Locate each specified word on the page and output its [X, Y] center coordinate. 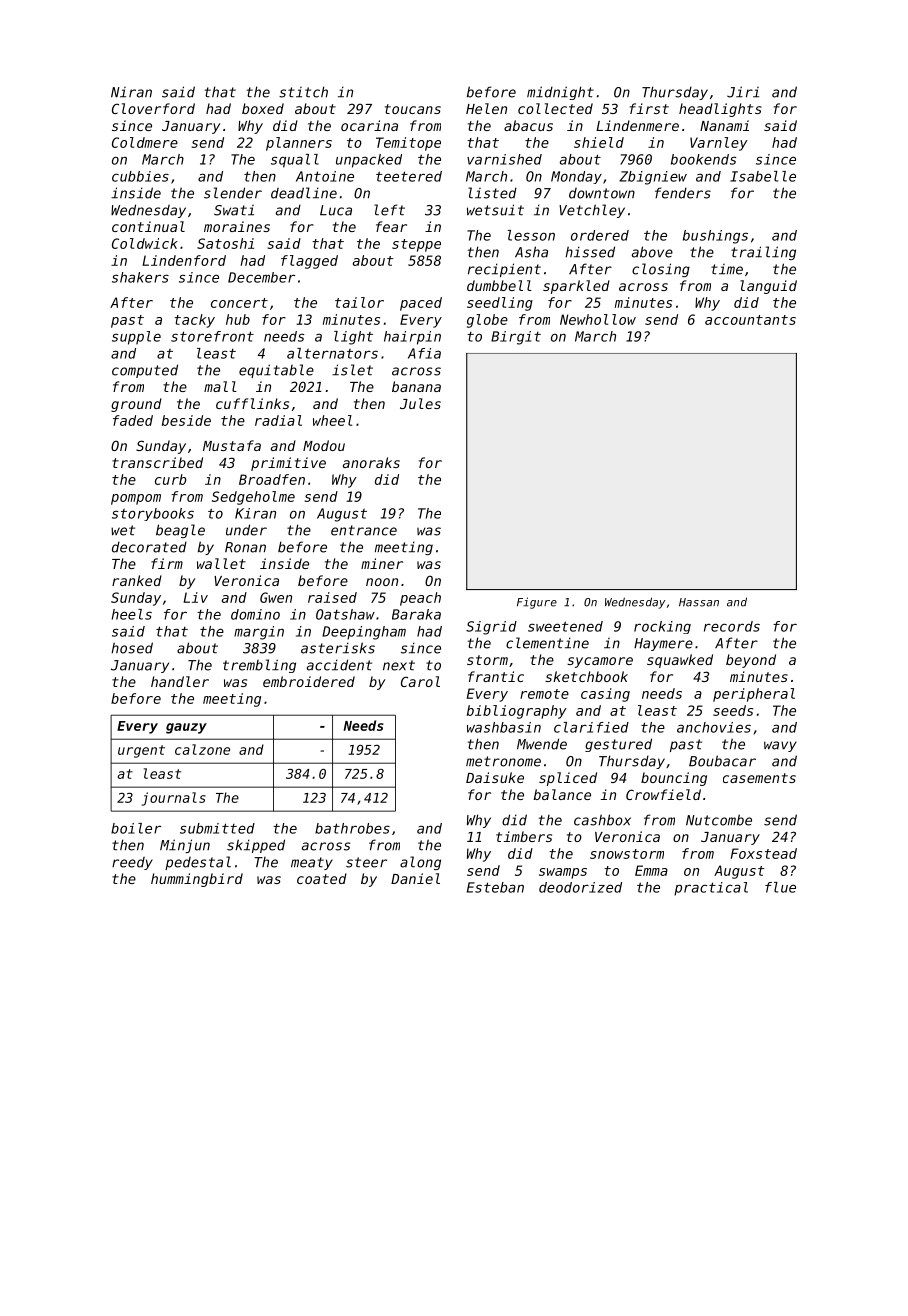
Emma [651, 870]
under [246, 530]
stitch [303, 92]
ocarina [369, 125]
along [420, 863]
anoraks [371, 462]
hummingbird [197, 880]
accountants [750, 320]
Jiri [743, 92]
